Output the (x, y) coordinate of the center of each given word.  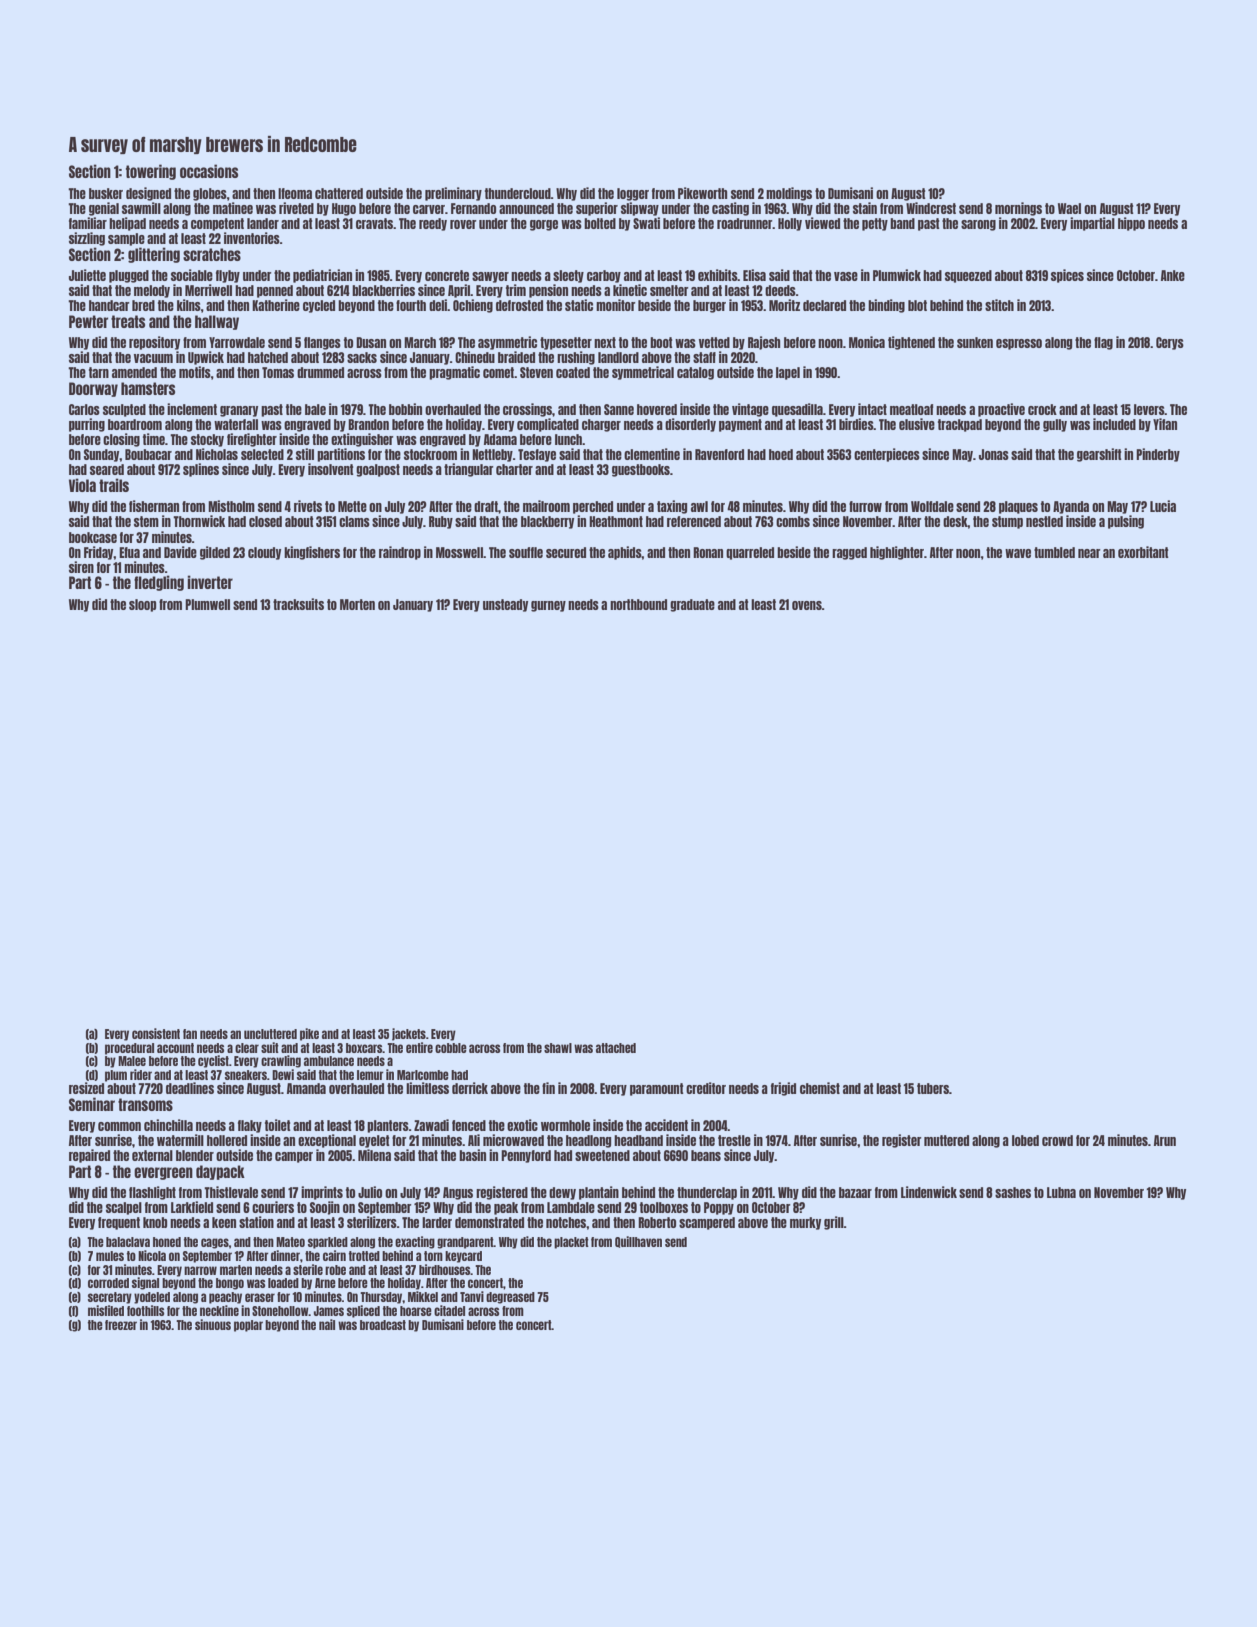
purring (87, 425)
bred (143, 305)
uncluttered (270, 1034)
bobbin (405, 409)
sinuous (213, 1324)
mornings (1018, 209)
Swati (646, 223)
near (1089, 553)
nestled (1044, 521)
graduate (692, 605)
